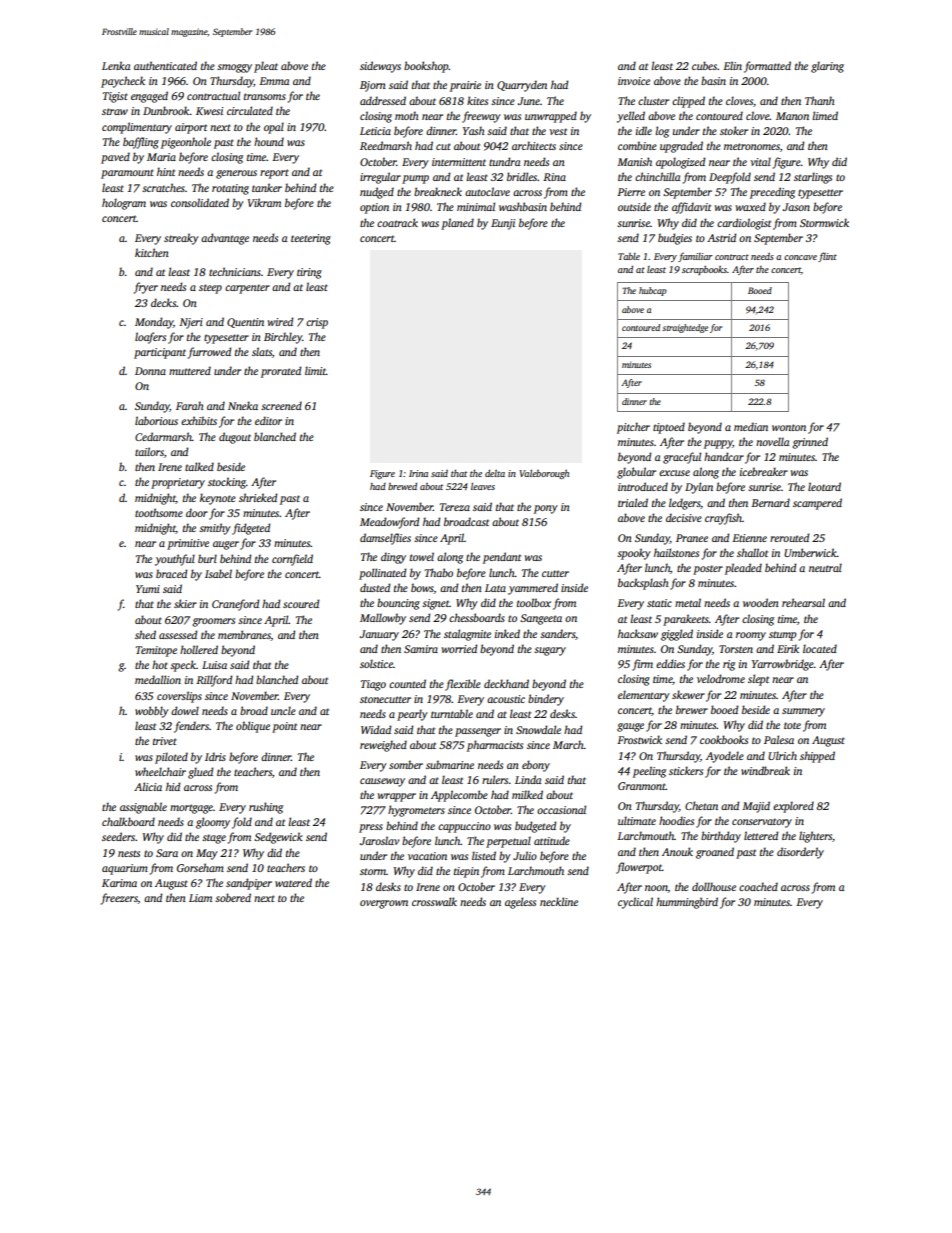 This document has width=952, height=1233. Describe the element at coordinates (386, 145) in the document. I see `Reedmarsh` at that location.
